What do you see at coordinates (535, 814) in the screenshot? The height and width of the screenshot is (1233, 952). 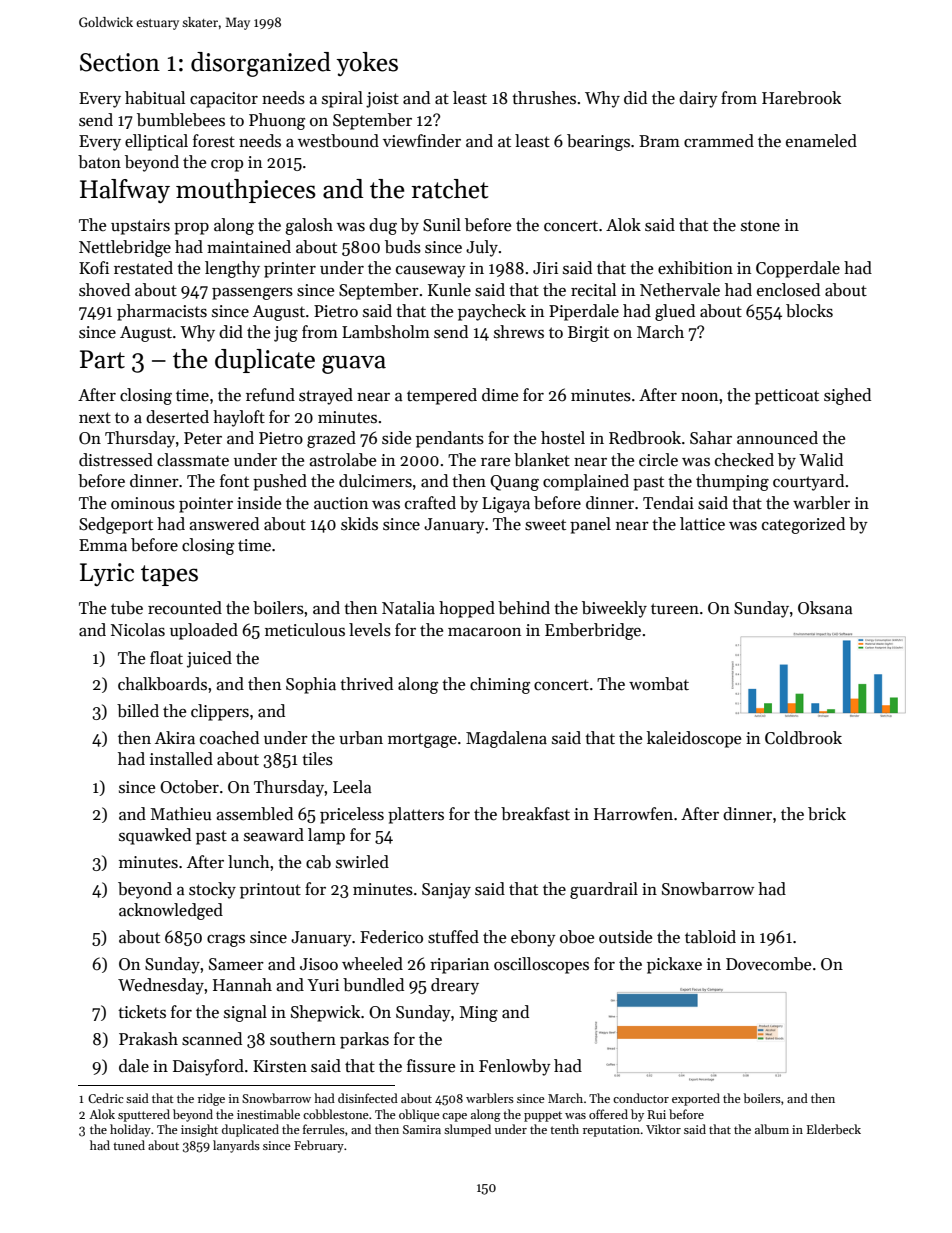 I see `breakfast` at bounding box center [535, 814].
